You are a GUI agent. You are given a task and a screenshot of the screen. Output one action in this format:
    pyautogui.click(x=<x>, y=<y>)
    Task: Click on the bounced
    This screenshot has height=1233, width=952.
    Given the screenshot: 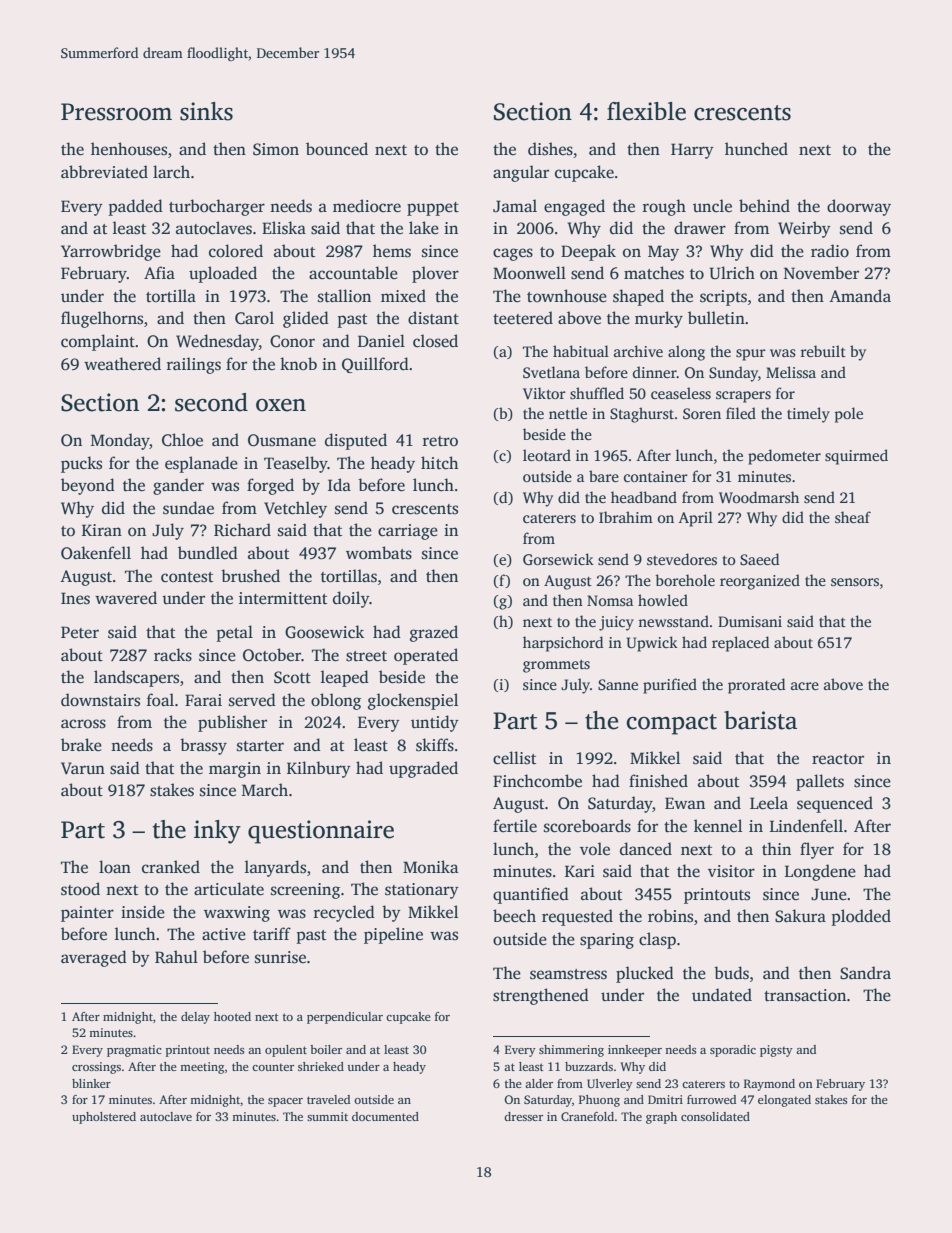 What is the action you would take?
    pyautogui.click(x=337, y=149)
